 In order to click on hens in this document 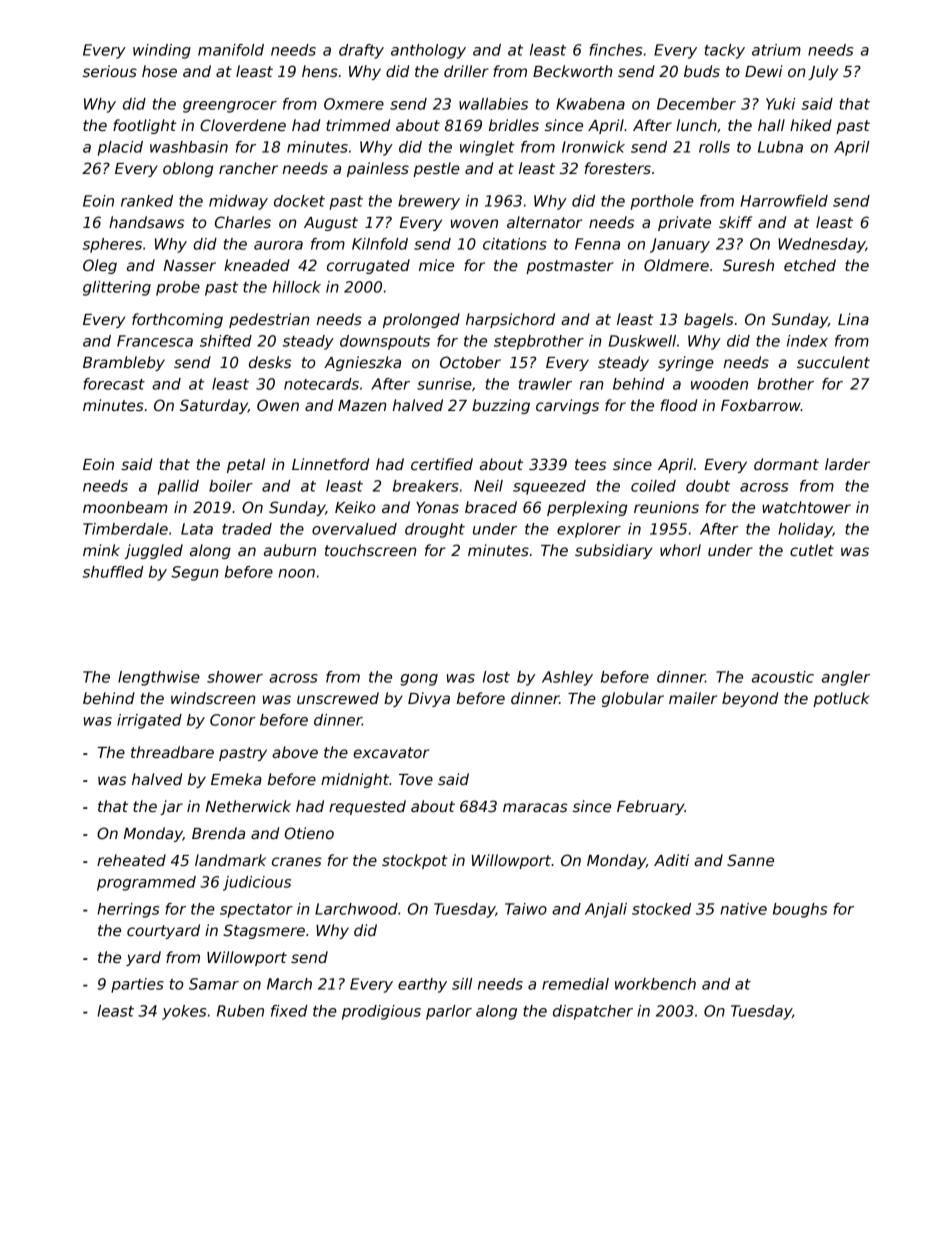, I will do `click(320, 71)`.
